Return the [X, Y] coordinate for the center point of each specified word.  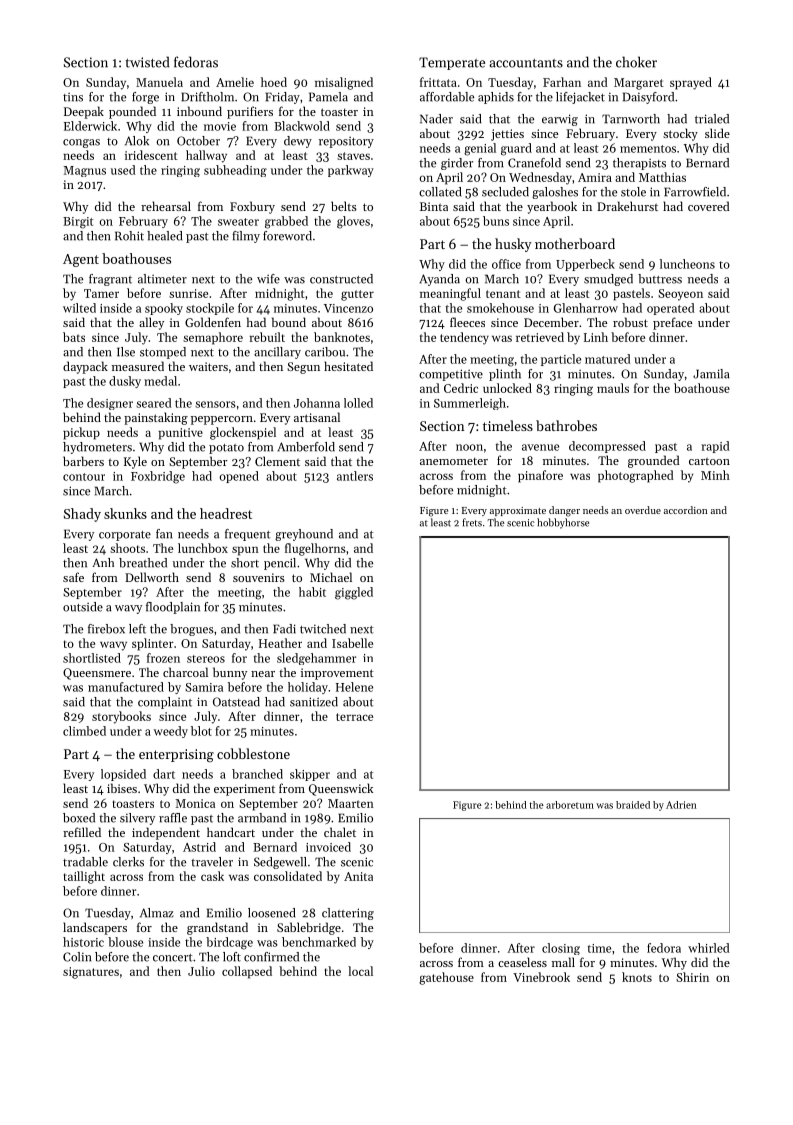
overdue [643, 510]
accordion [686, 510]
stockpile [210, 309]
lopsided [123, 775]
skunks [125, 513]
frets [472, 522]
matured [608, 359]
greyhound [304, 535]
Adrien [681, 805]
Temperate [452, 63]
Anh [103, 562]
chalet [340, 832]
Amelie [235, 82]
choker [636, 62]
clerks [128, 862]
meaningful [450, 294]
